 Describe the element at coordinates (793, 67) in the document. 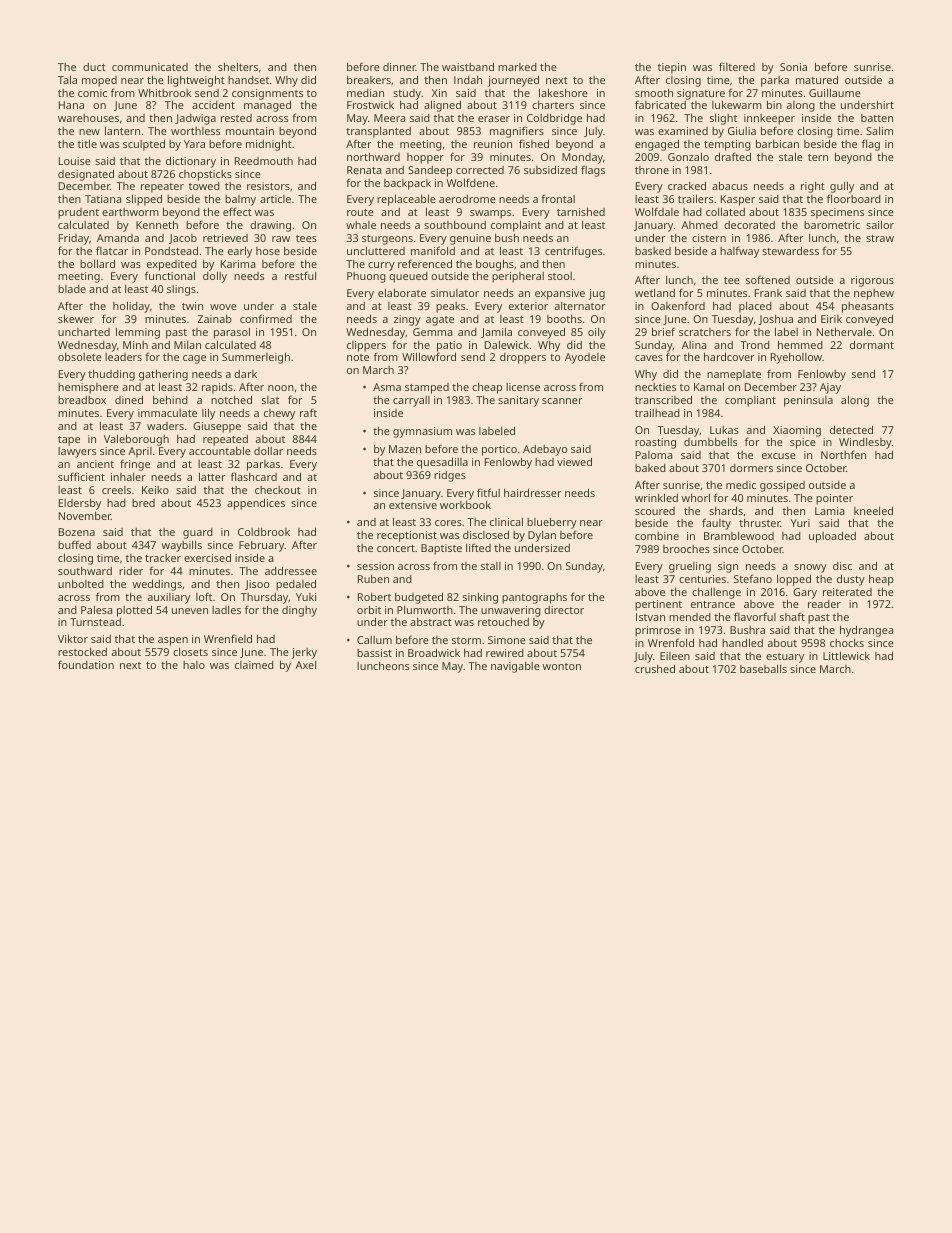

I see `Sonia` at that location.
